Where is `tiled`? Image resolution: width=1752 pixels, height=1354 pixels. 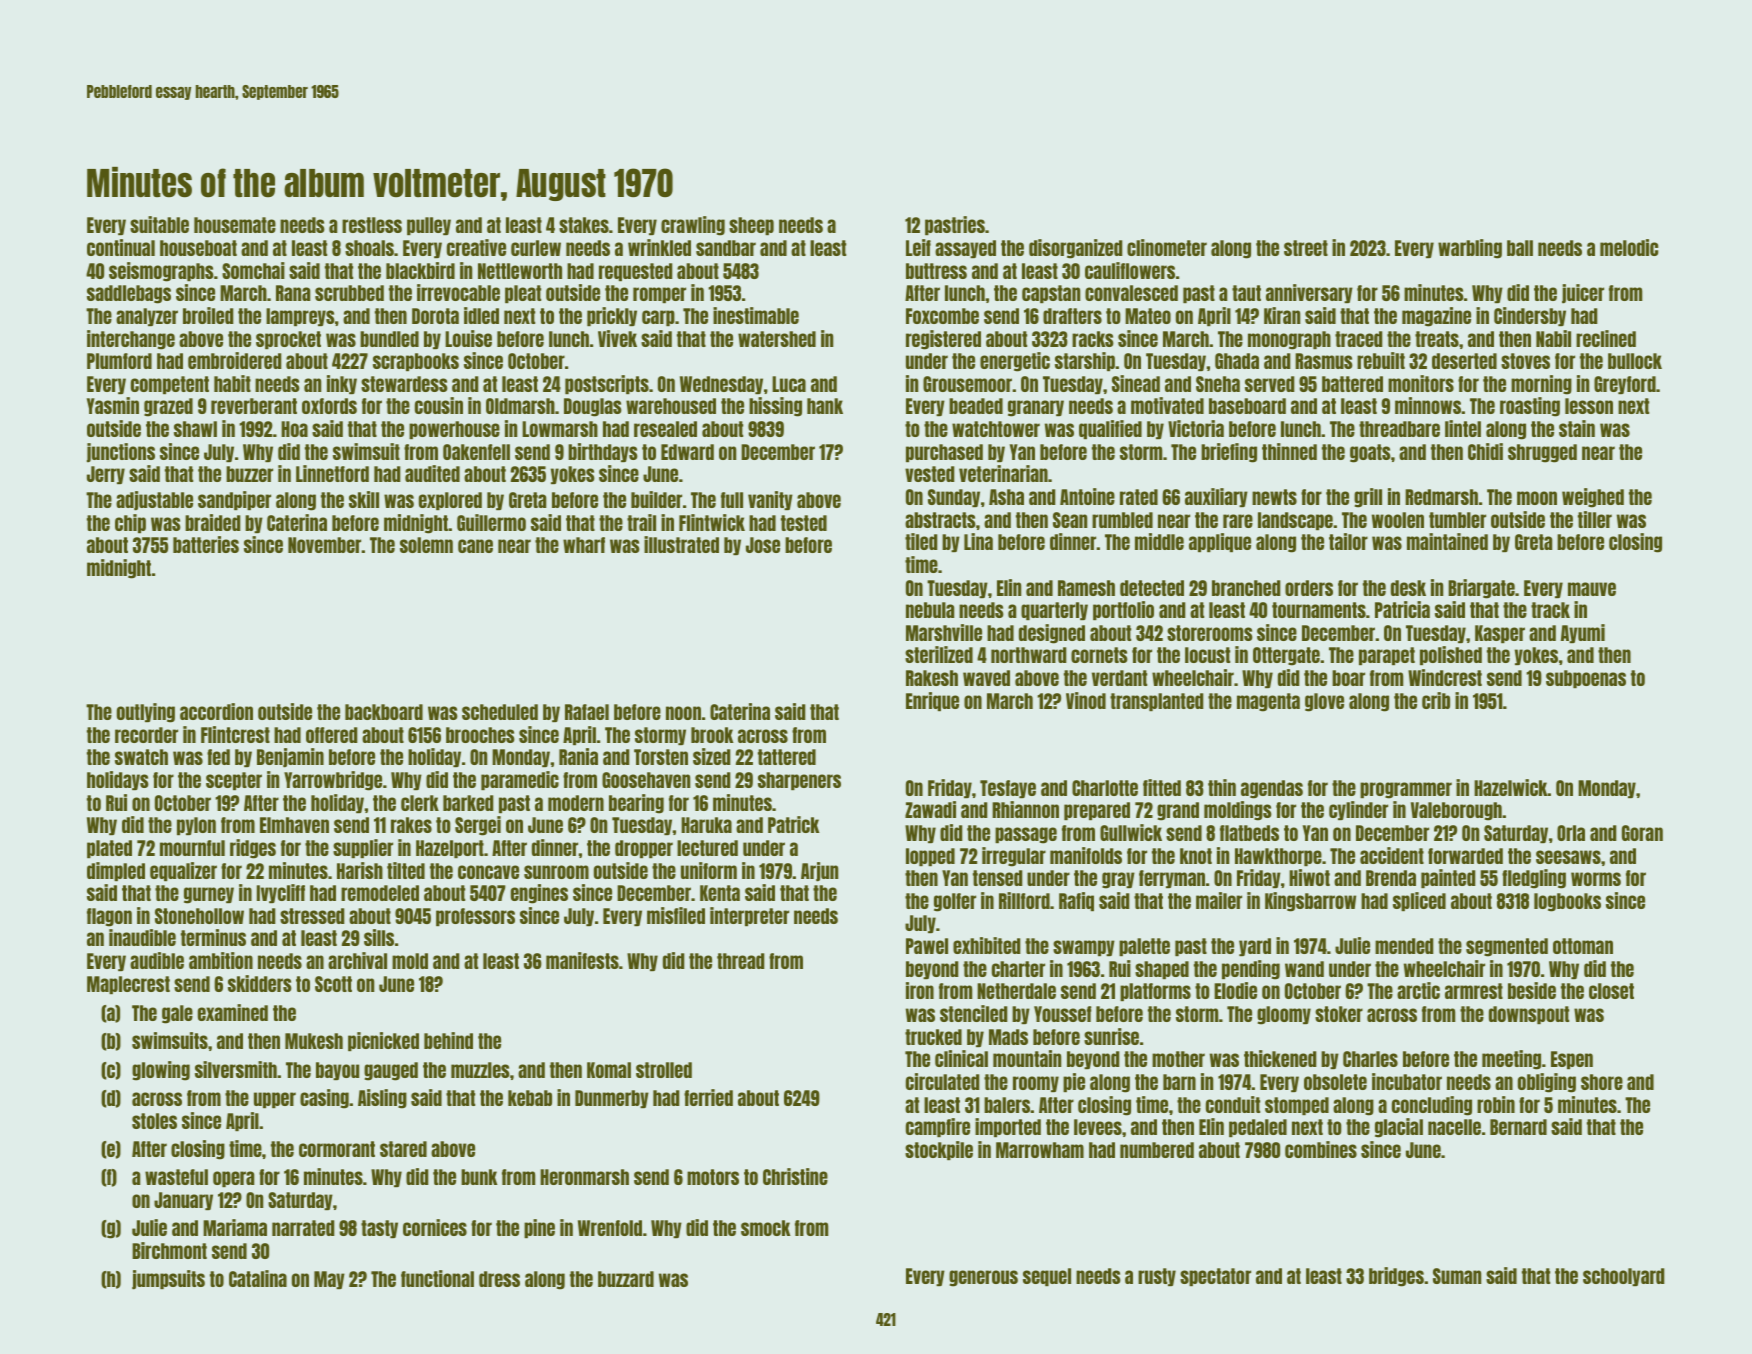 tiled is located at coordinates (921, 541).
